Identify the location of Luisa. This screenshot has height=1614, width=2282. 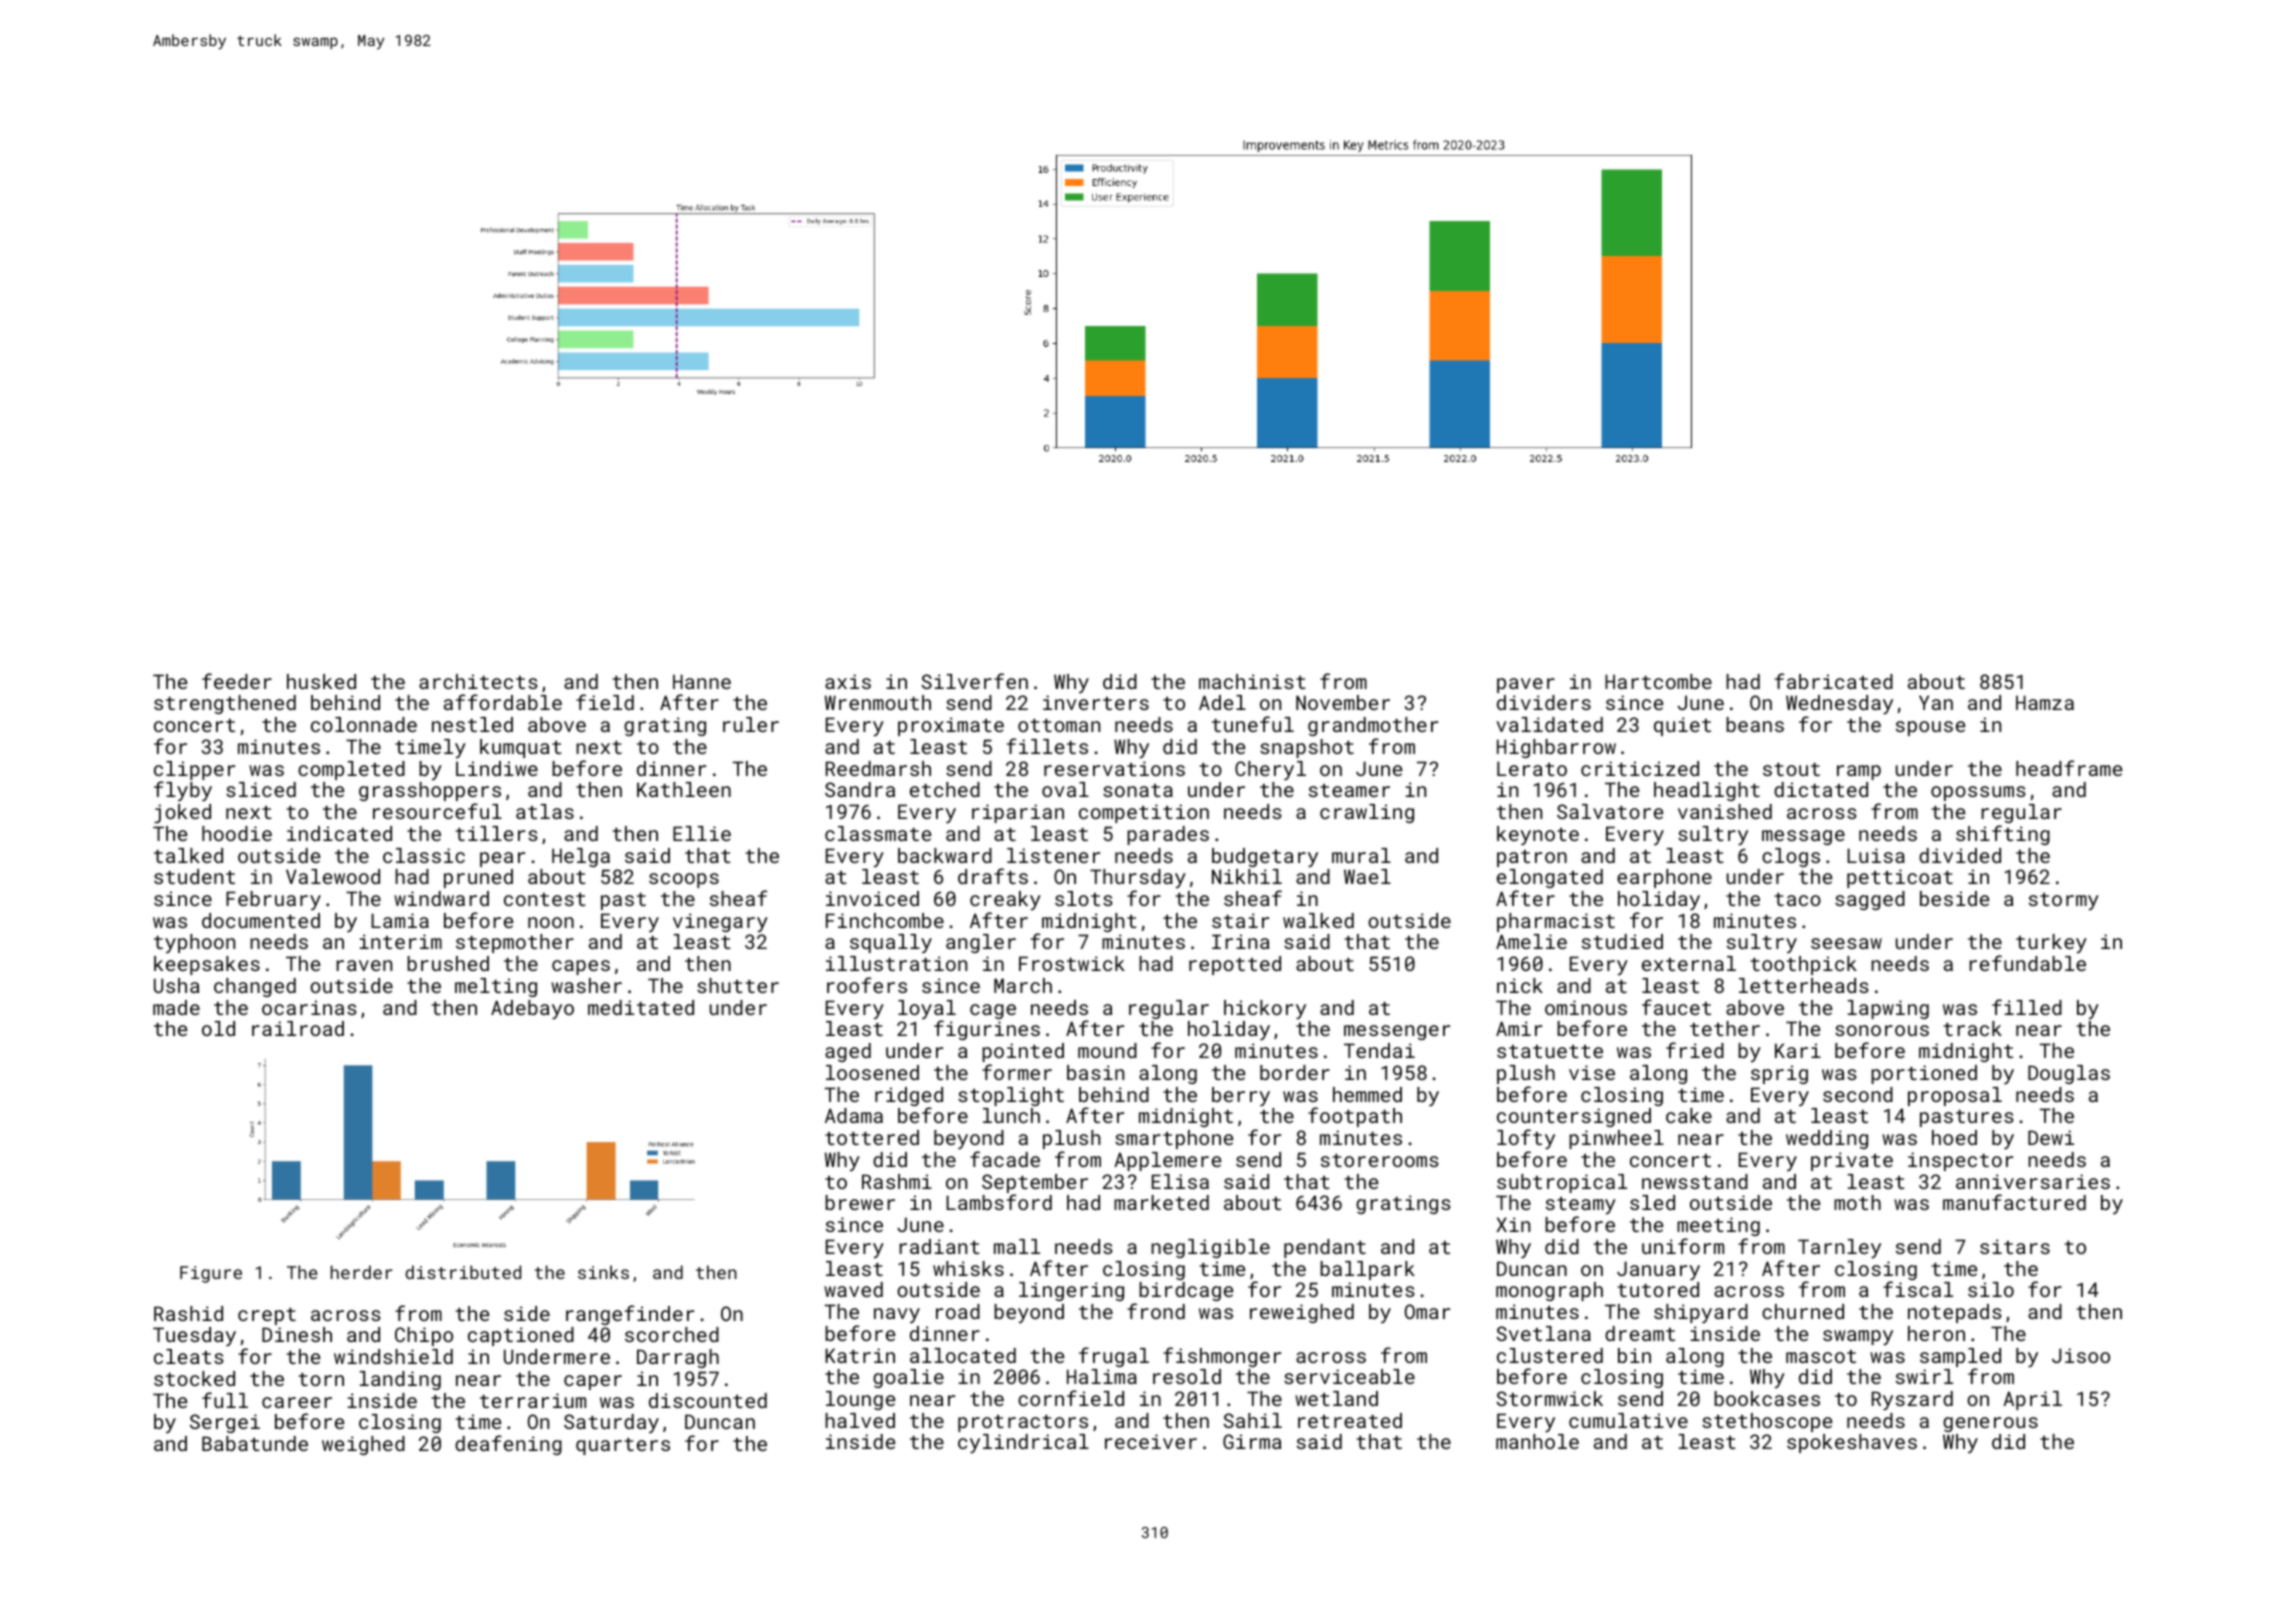
(1876, 855).
